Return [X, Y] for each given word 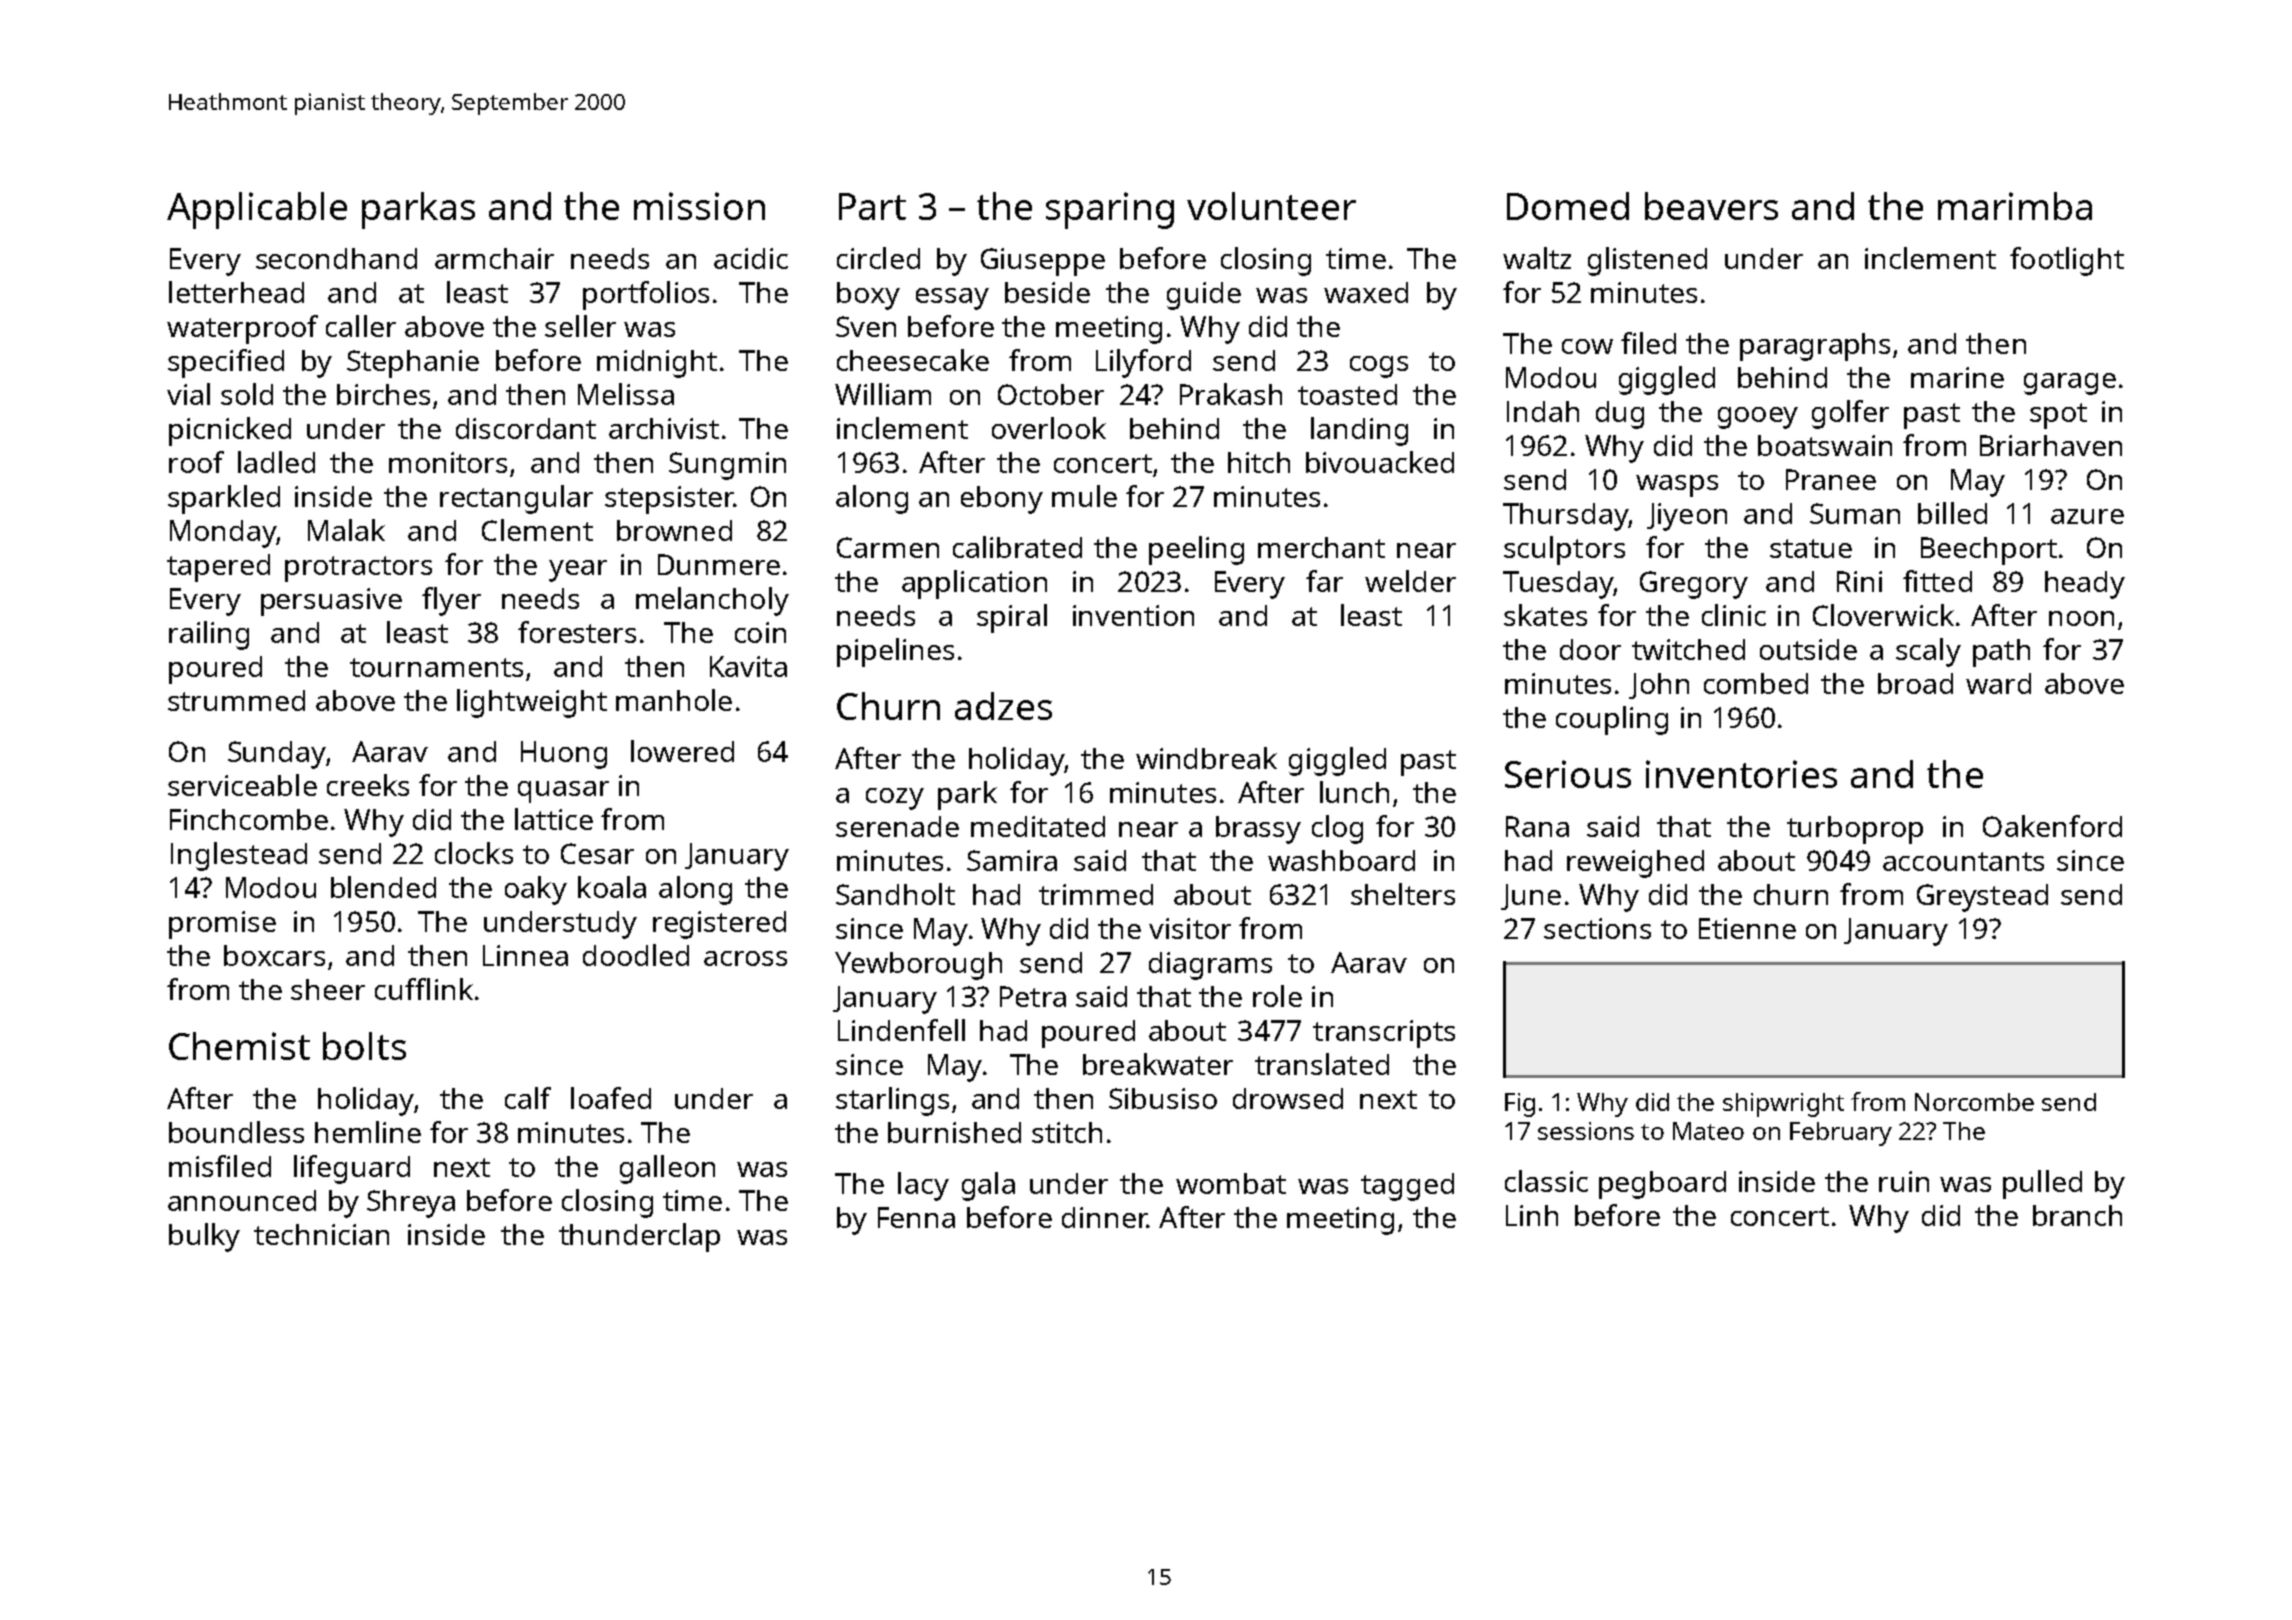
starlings [892, 1101]
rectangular [516, 499]
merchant [1321, 547]
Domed [1568, 206]
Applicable [257, 210]
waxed [1366, 292]
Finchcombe [249, 819]
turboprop [1855, 830]
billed [1952, 513]
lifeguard [352, 1169]
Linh [1532, 1215]
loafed [611, 1098]
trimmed [1096, 894]
